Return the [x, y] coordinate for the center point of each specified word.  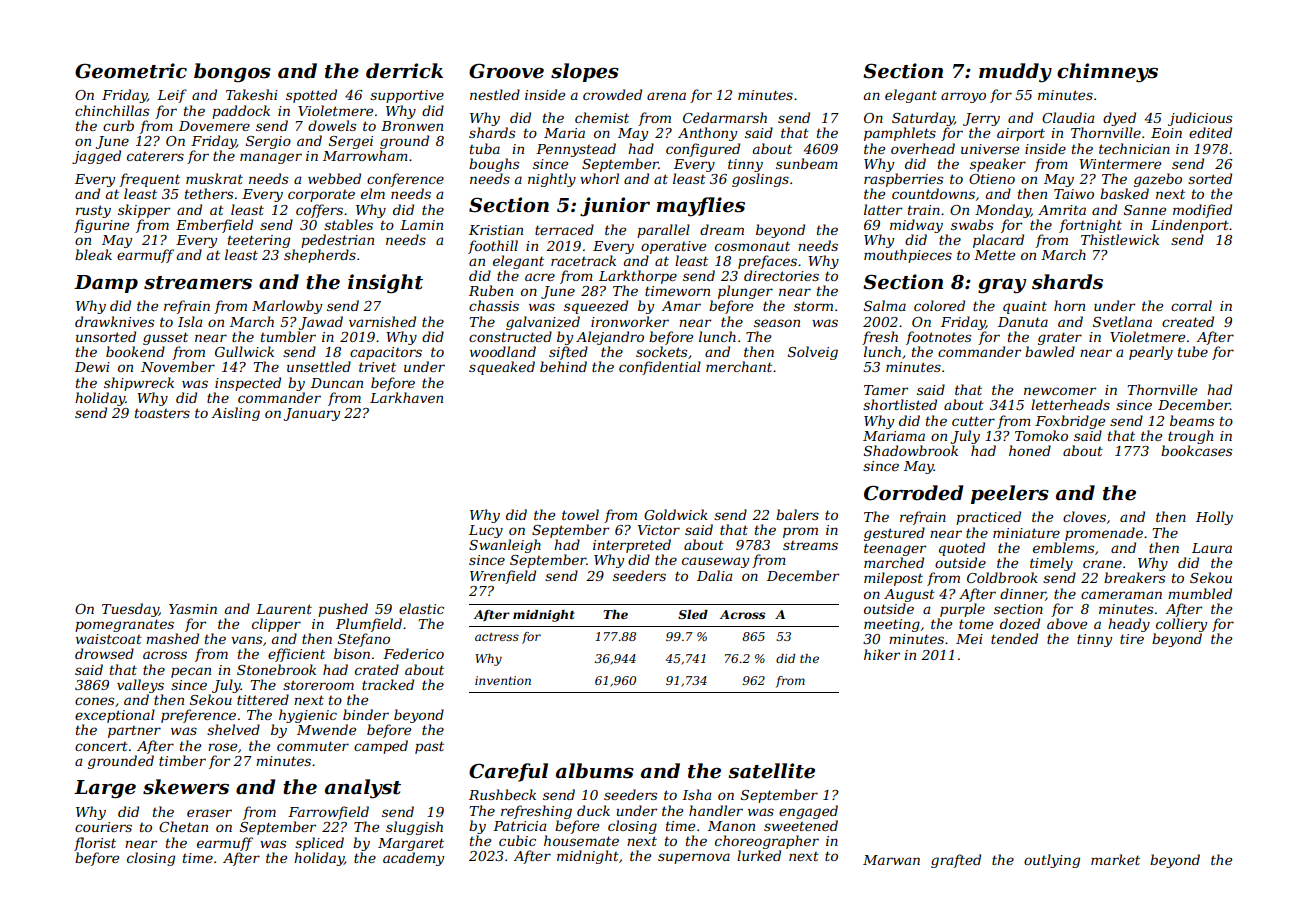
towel [580, 514]
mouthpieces [908, 256]
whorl [599, 178]
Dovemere [214, 126]
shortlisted [900, 404]
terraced [564, 229]
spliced [319, 844]
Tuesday [130, 610]
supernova [694, 858]
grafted [956, 861]
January [312, 414]
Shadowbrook [911, 450]
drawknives [114, 321]
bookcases [1196, 450]
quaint [1025, 307]
